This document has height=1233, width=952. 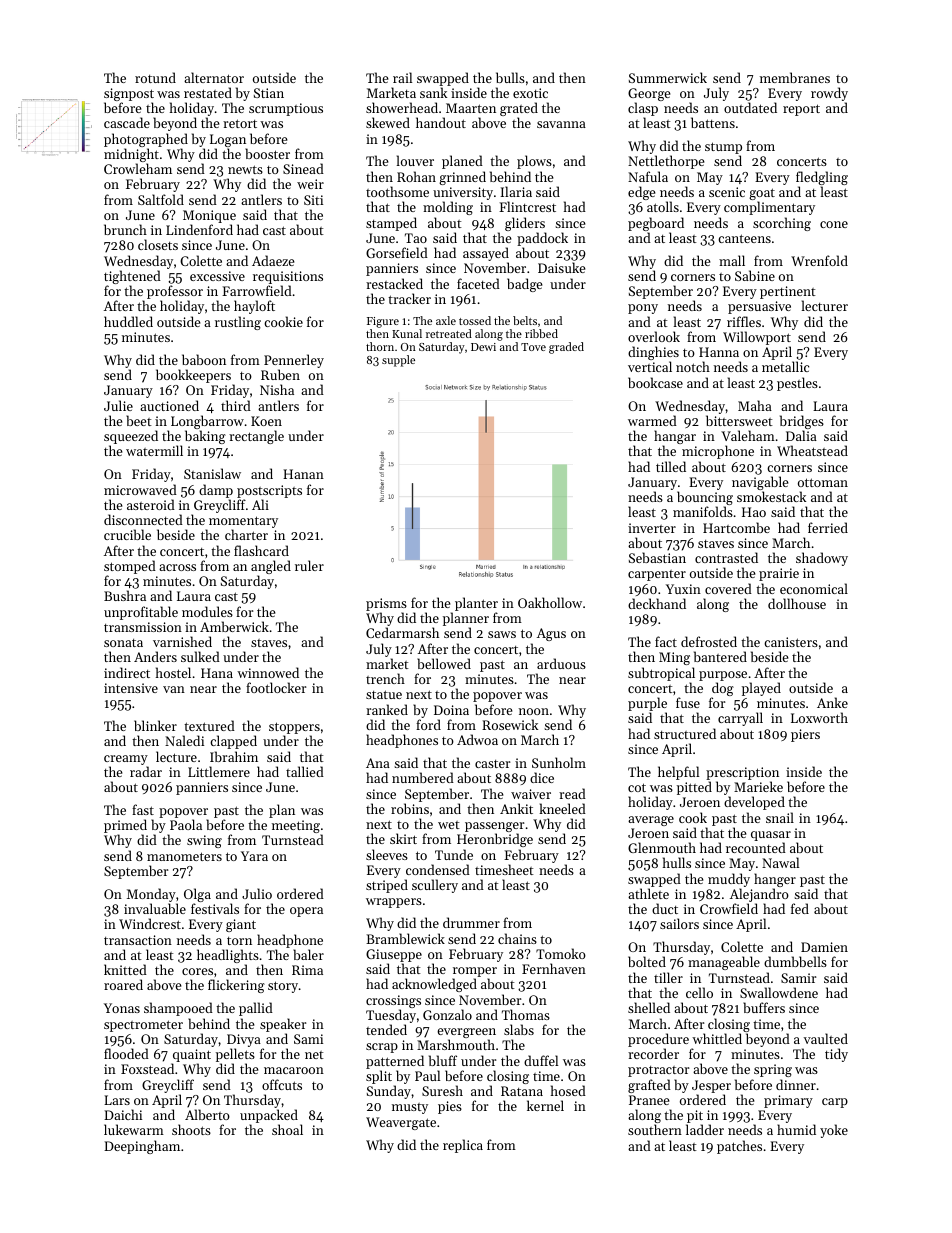 What do you see at coordinates (448, 208) in the document?
I see `molding` at bounding box center [448, 208].
